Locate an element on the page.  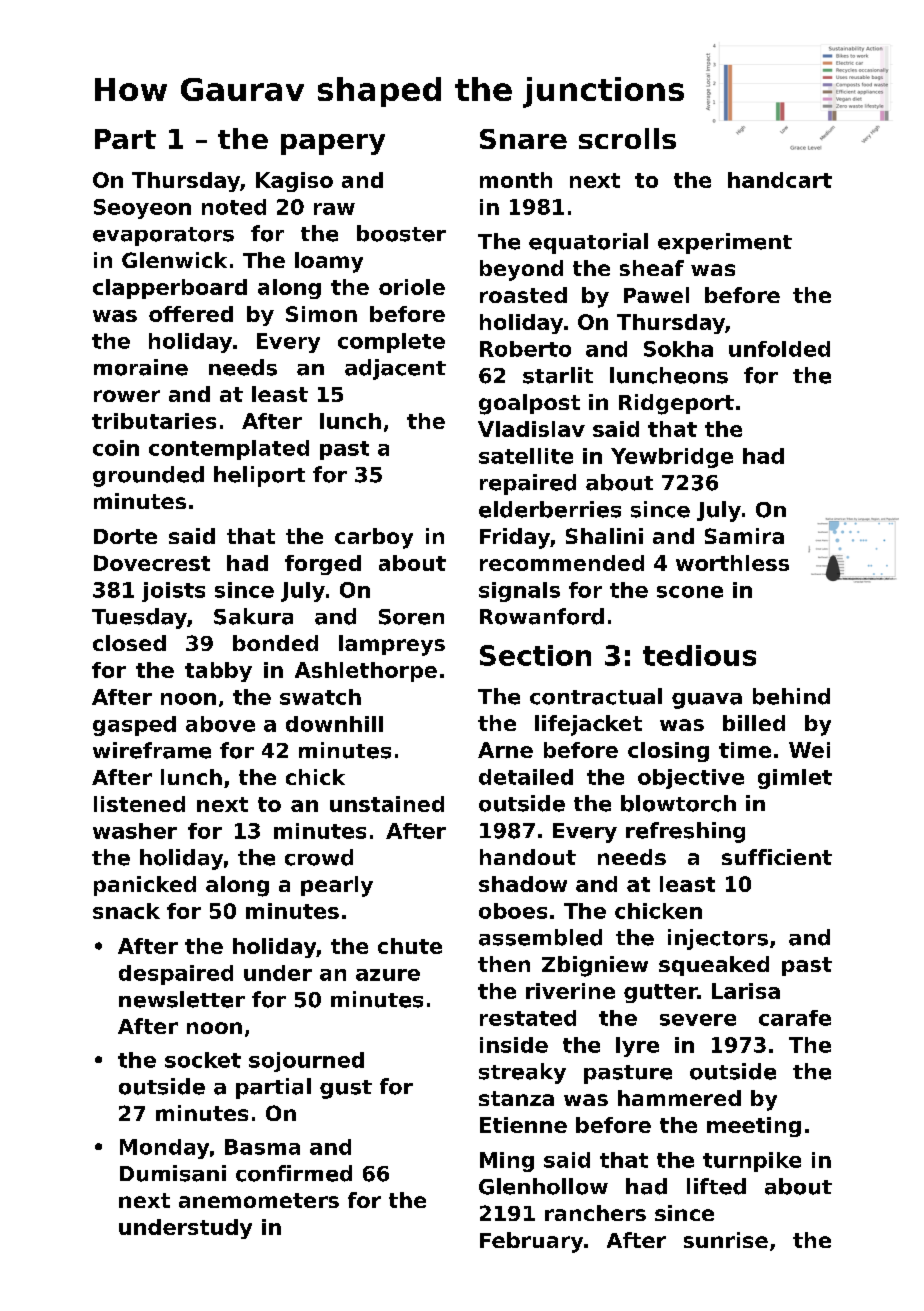
washer is located at coordinates (135, 831).
